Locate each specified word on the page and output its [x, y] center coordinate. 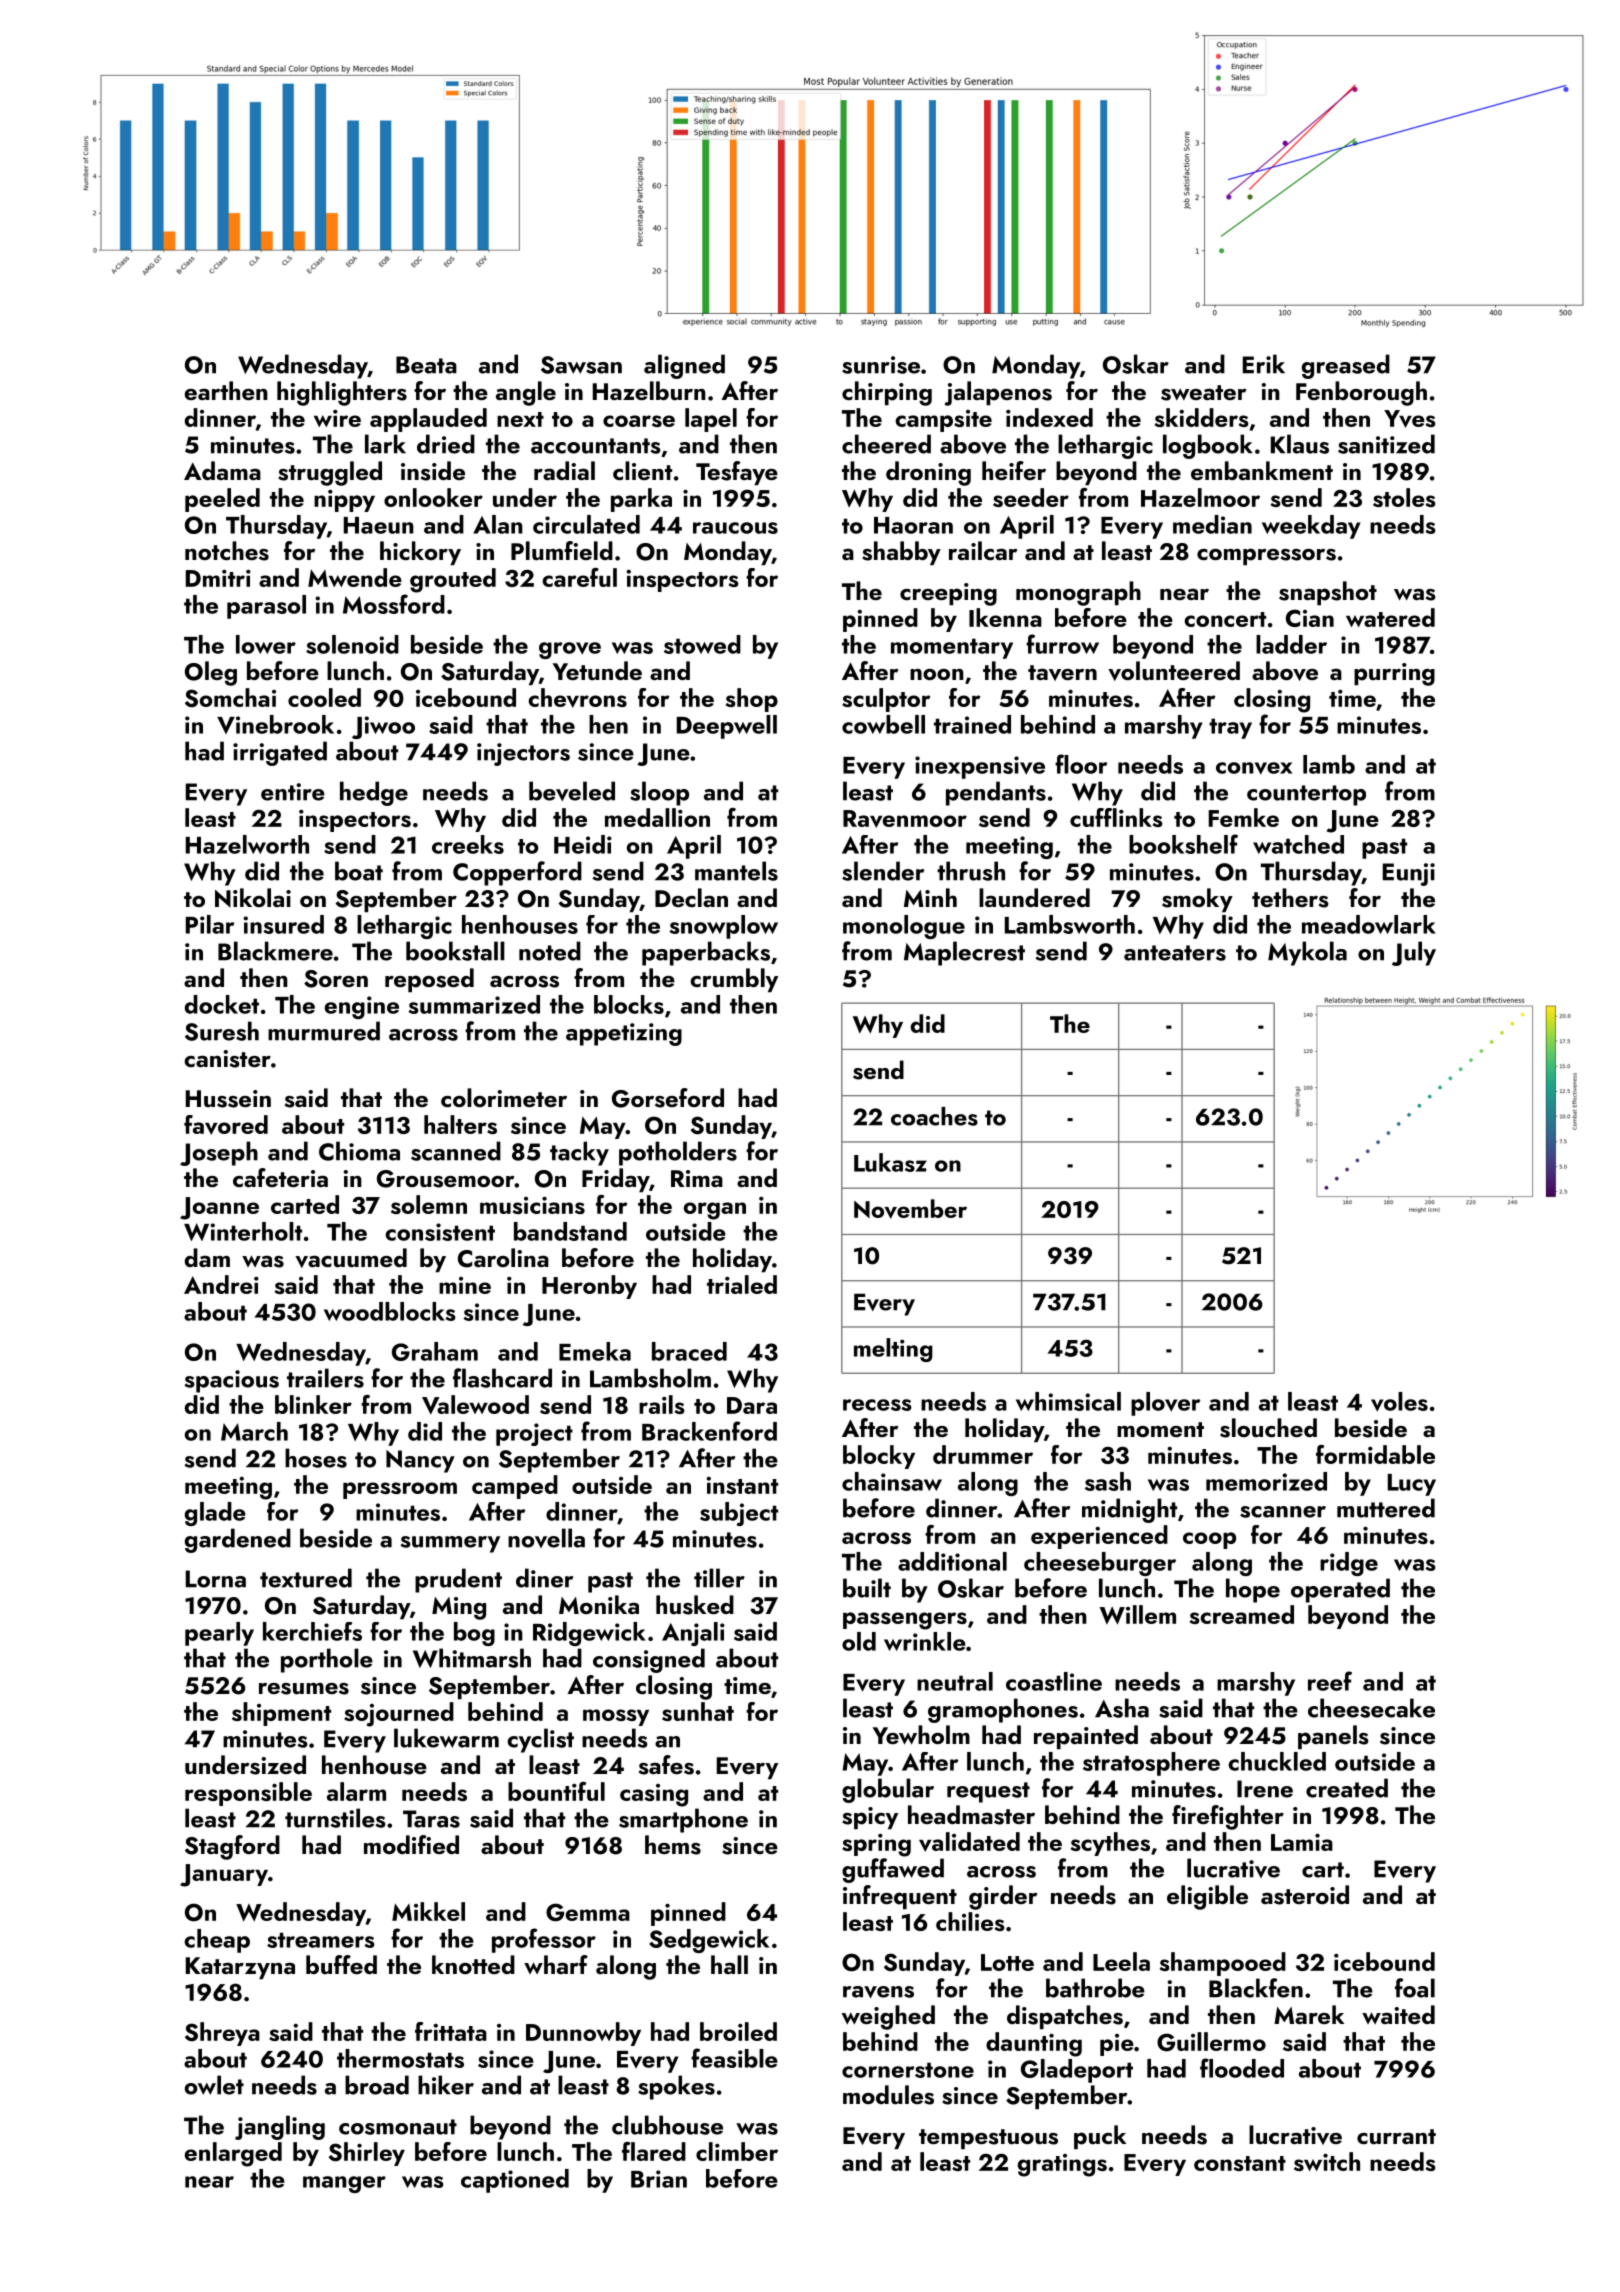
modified [411, 1844]
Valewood [475, 1405]
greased [1346, 366]
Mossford [394, 604]
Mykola [1307, 953]
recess [877, 1405]
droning [928, 473]
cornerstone [908, 2070]
